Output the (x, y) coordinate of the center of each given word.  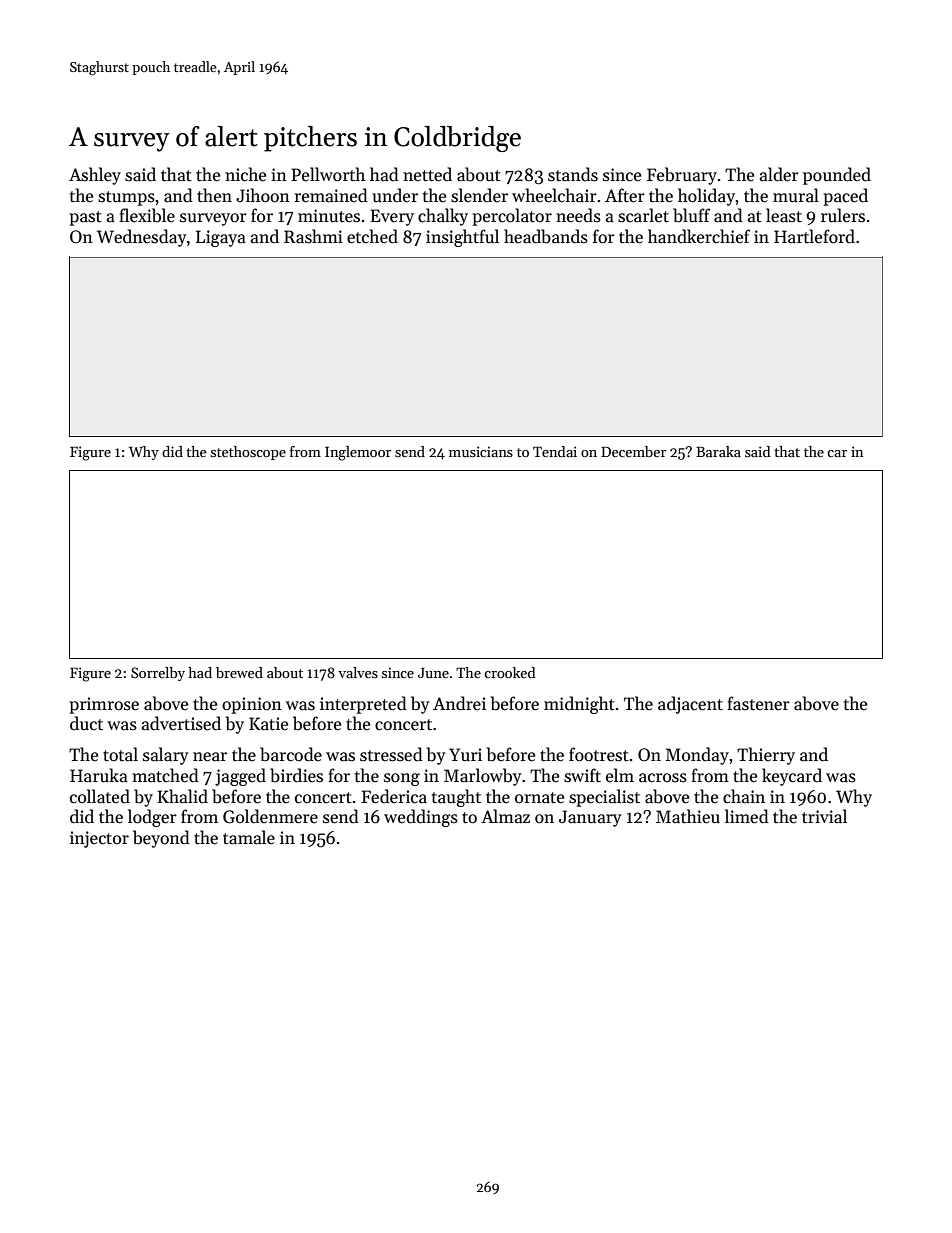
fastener (758, 703)
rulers (843, 215)
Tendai (555, 451)
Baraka (718, 451)
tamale (249, 837)
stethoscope (248, 453)
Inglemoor (358, 453)
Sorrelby (158, 674)
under (395, 195)
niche (245, 174)
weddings (421, 818)
